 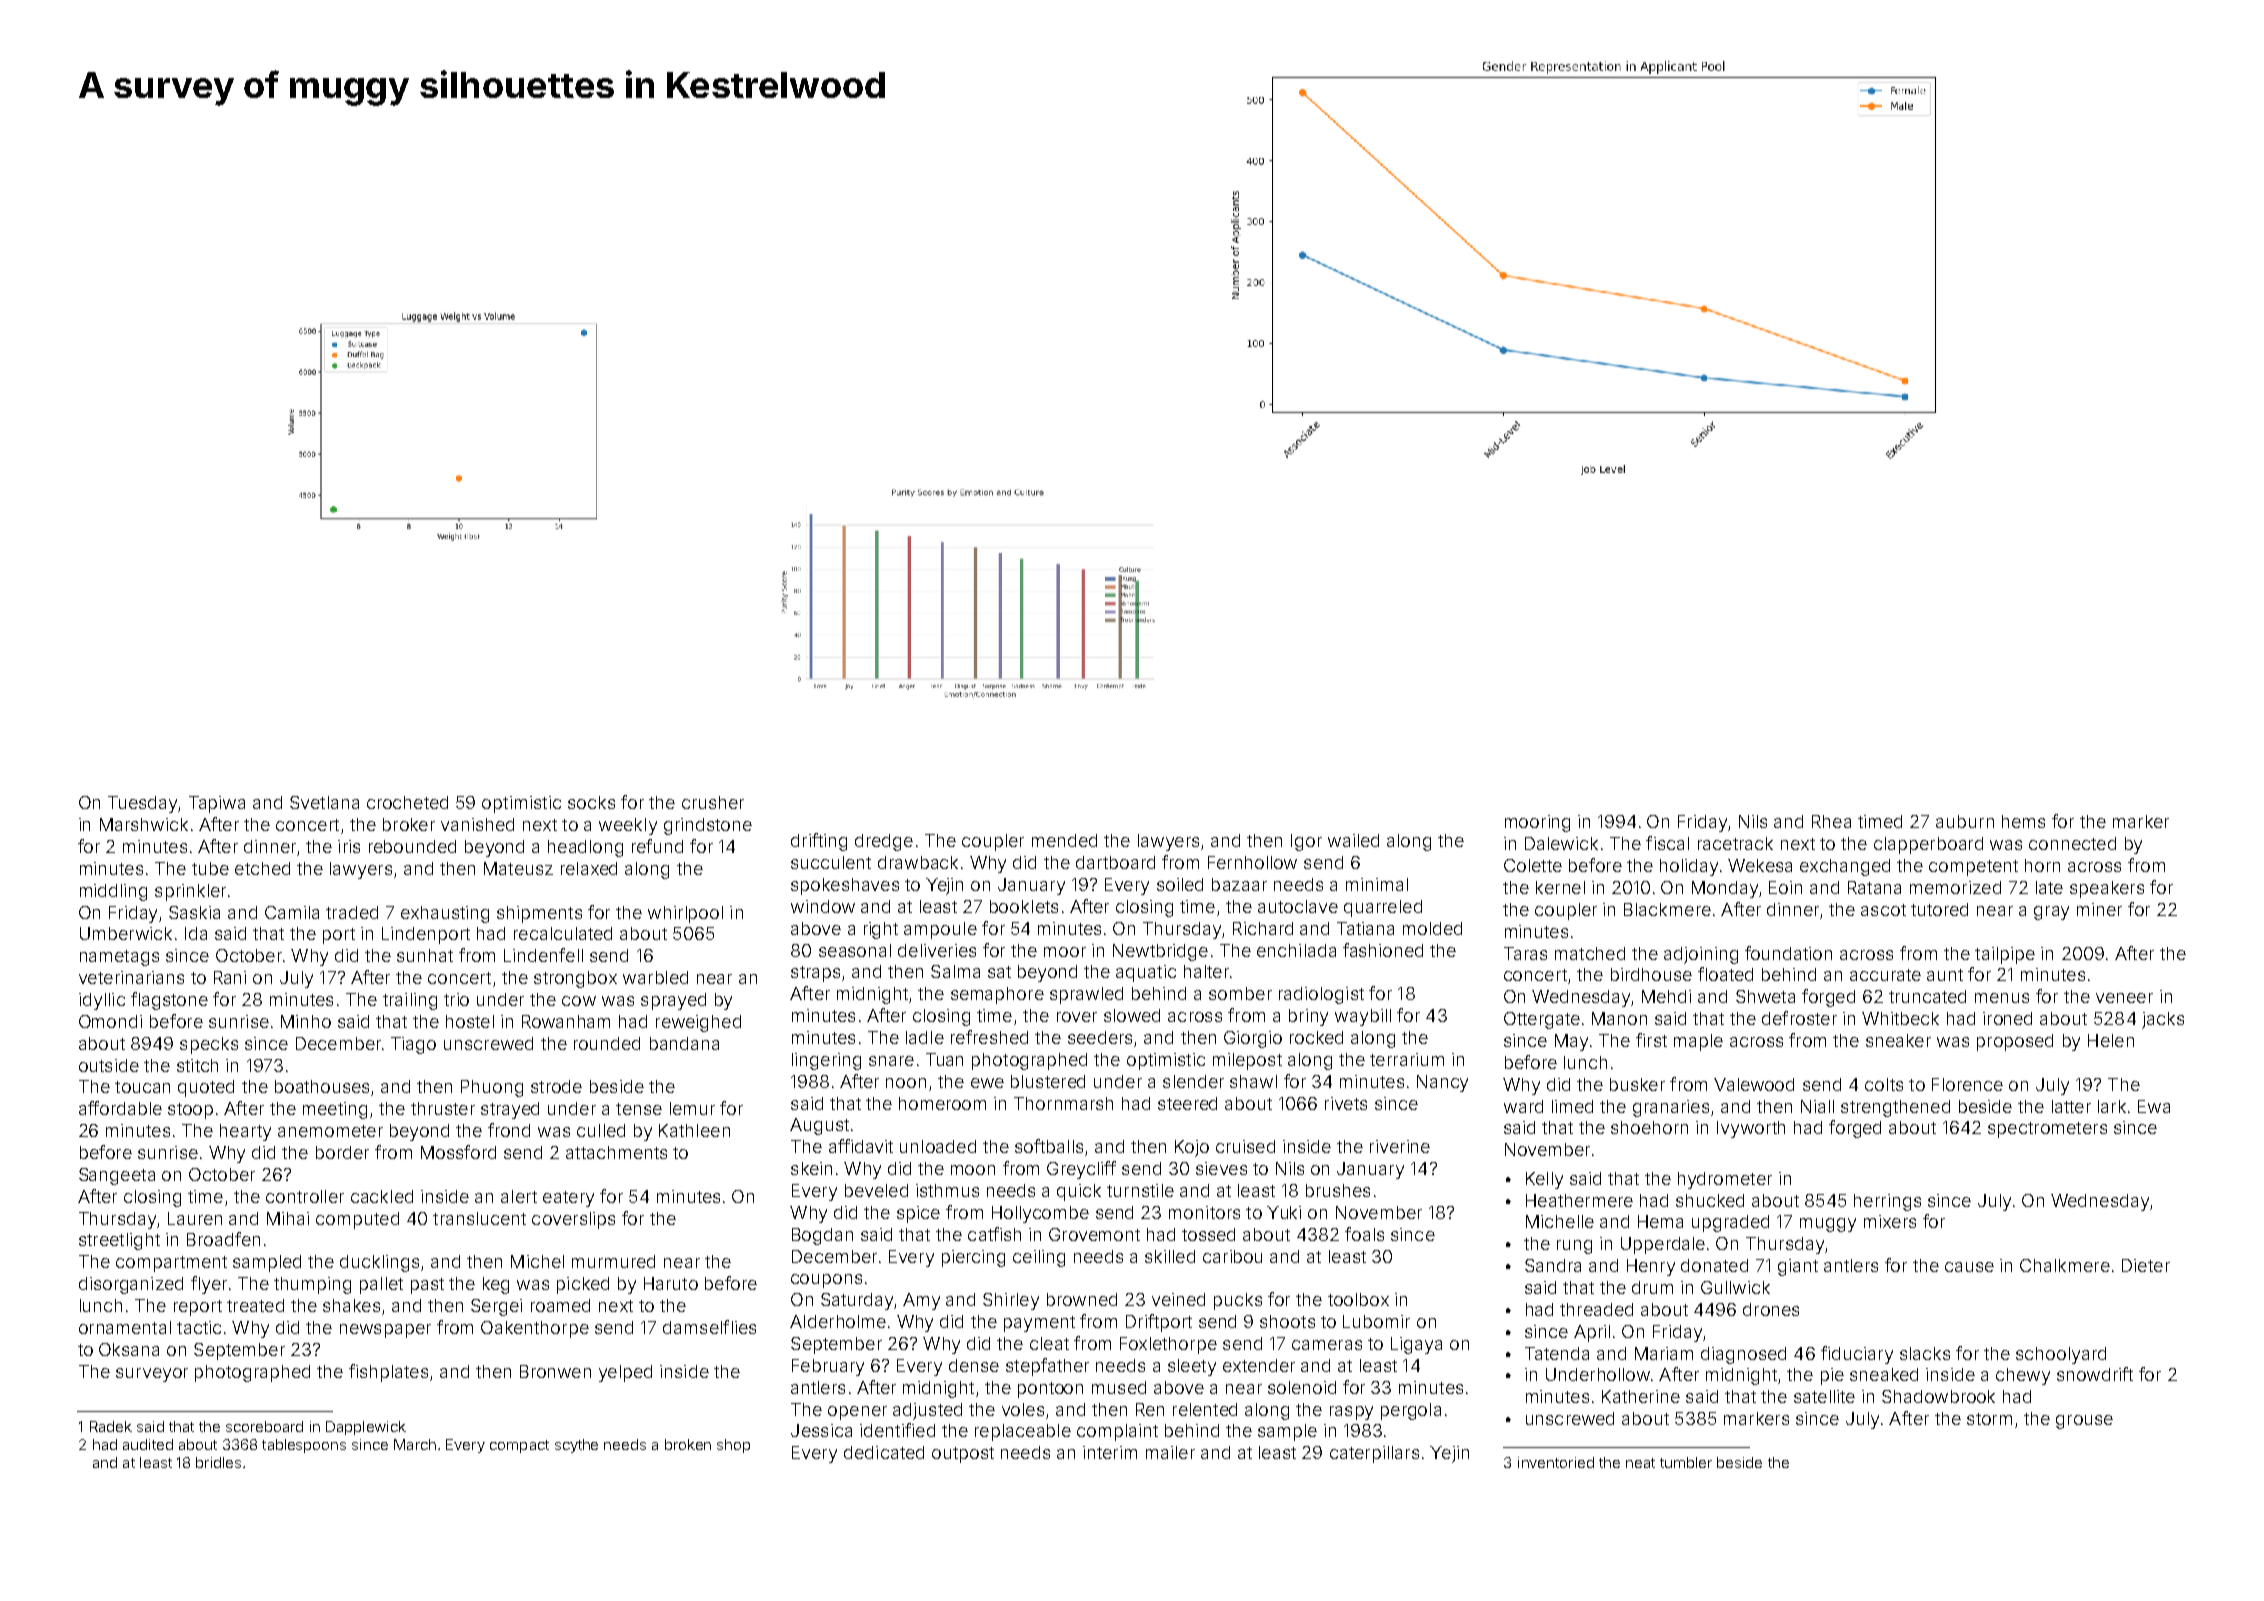 I want to click on Umberwick, so click(x=126, y=933).
